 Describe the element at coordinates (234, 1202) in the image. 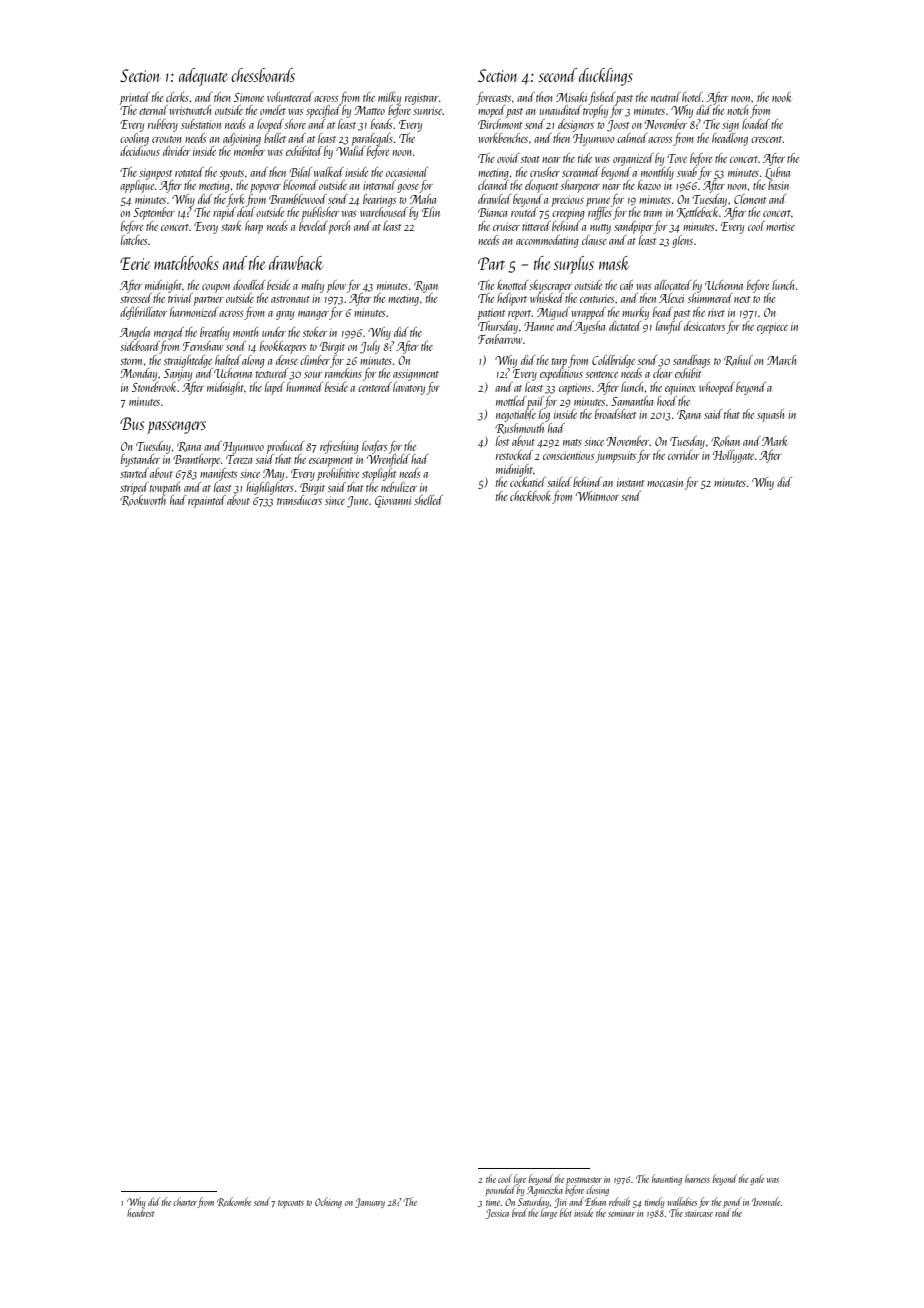

I see `Redcombe` at that location.
